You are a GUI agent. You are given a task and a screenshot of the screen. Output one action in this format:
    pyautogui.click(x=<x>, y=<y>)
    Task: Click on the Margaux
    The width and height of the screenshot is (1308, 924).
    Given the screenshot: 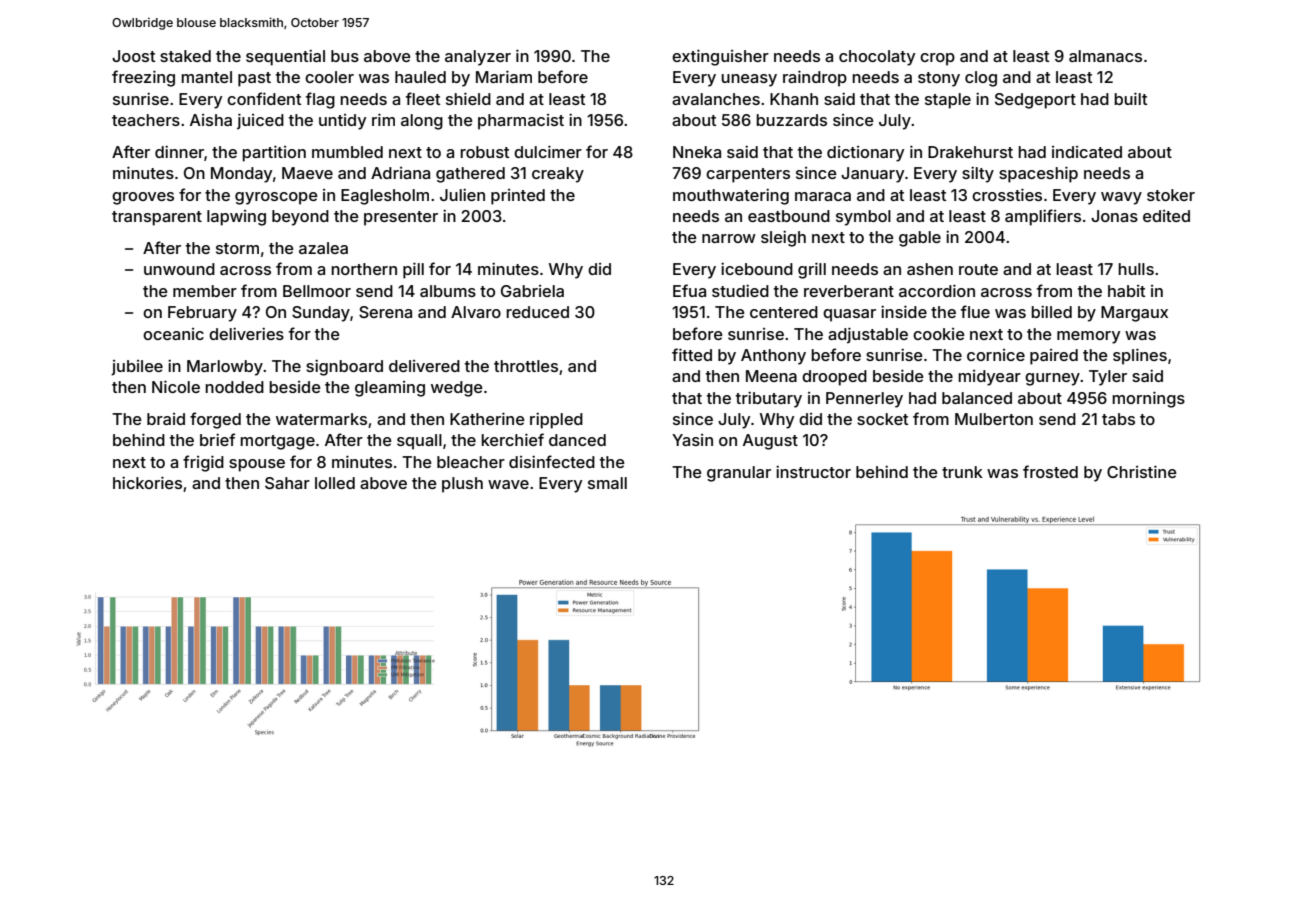 What is the action you would take?
    pyautogui.click(x=1134, y=314)
